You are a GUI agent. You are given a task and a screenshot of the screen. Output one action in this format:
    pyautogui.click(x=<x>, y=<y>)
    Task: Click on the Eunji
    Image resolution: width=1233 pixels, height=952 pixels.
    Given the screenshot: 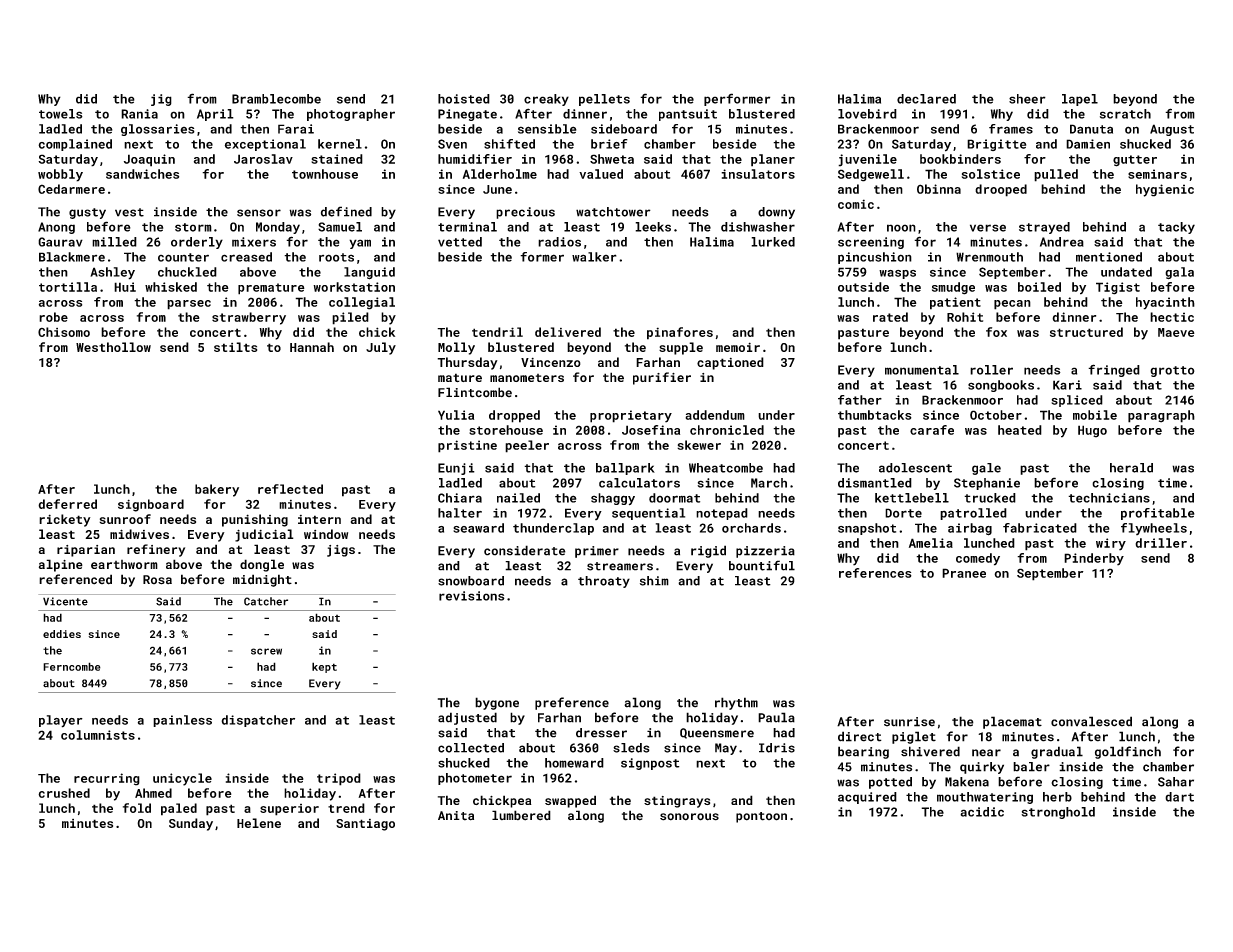 What is the action you would take?
    pyautogui.click(x=456, y=469)
